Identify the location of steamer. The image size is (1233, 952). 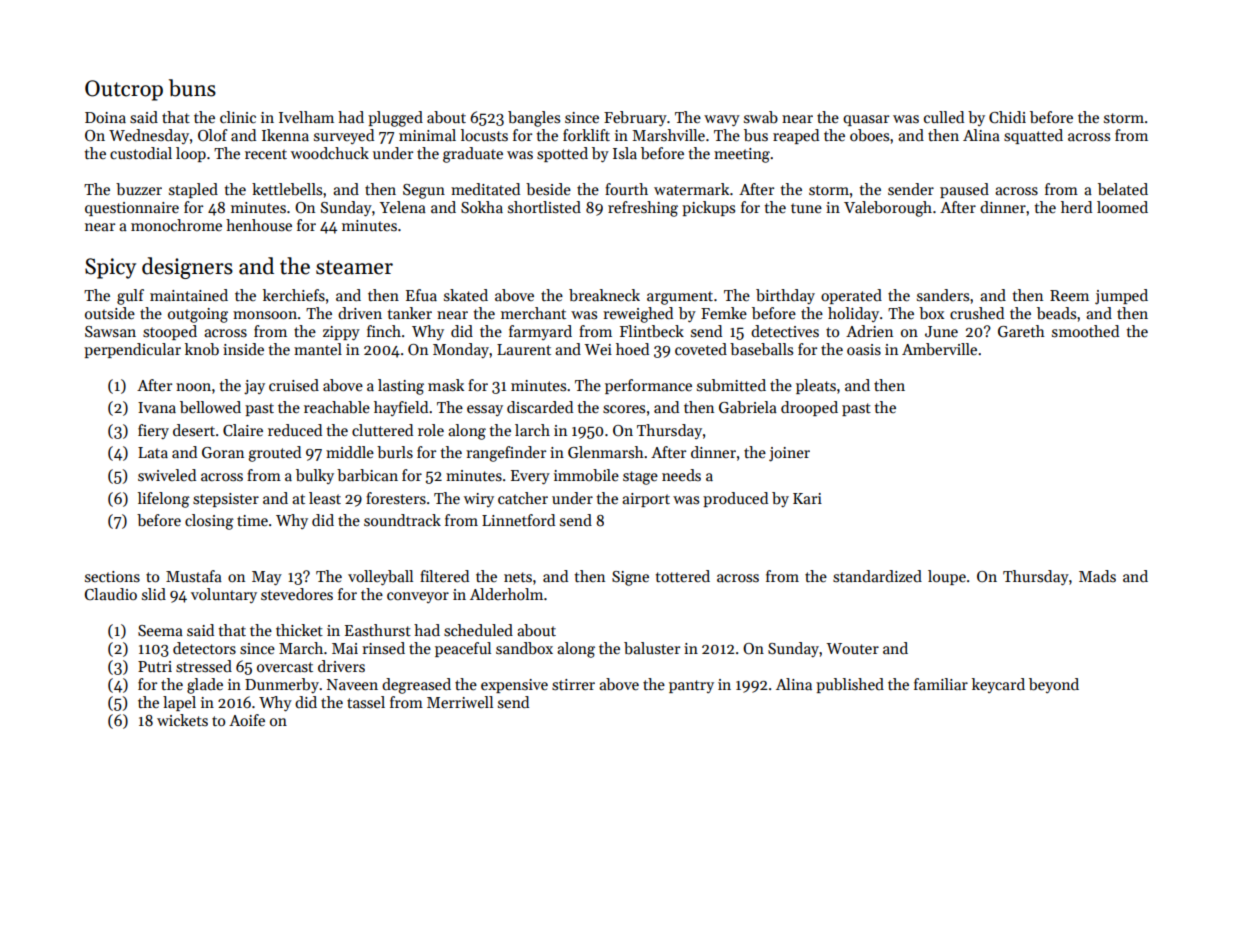
(354, 267).
